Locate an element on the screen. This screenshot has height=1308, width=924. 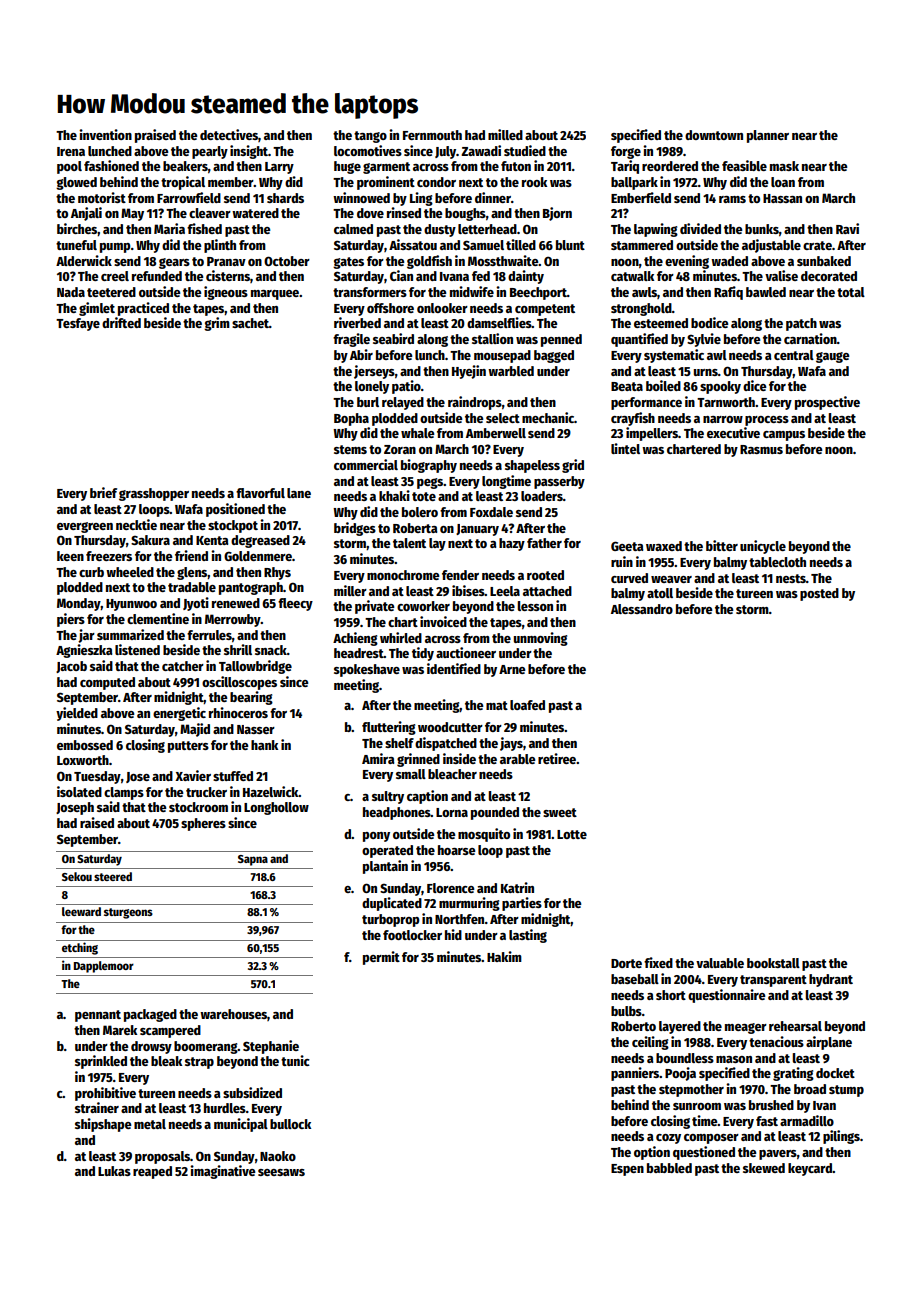
gates is located at coordinates (348, 263).
